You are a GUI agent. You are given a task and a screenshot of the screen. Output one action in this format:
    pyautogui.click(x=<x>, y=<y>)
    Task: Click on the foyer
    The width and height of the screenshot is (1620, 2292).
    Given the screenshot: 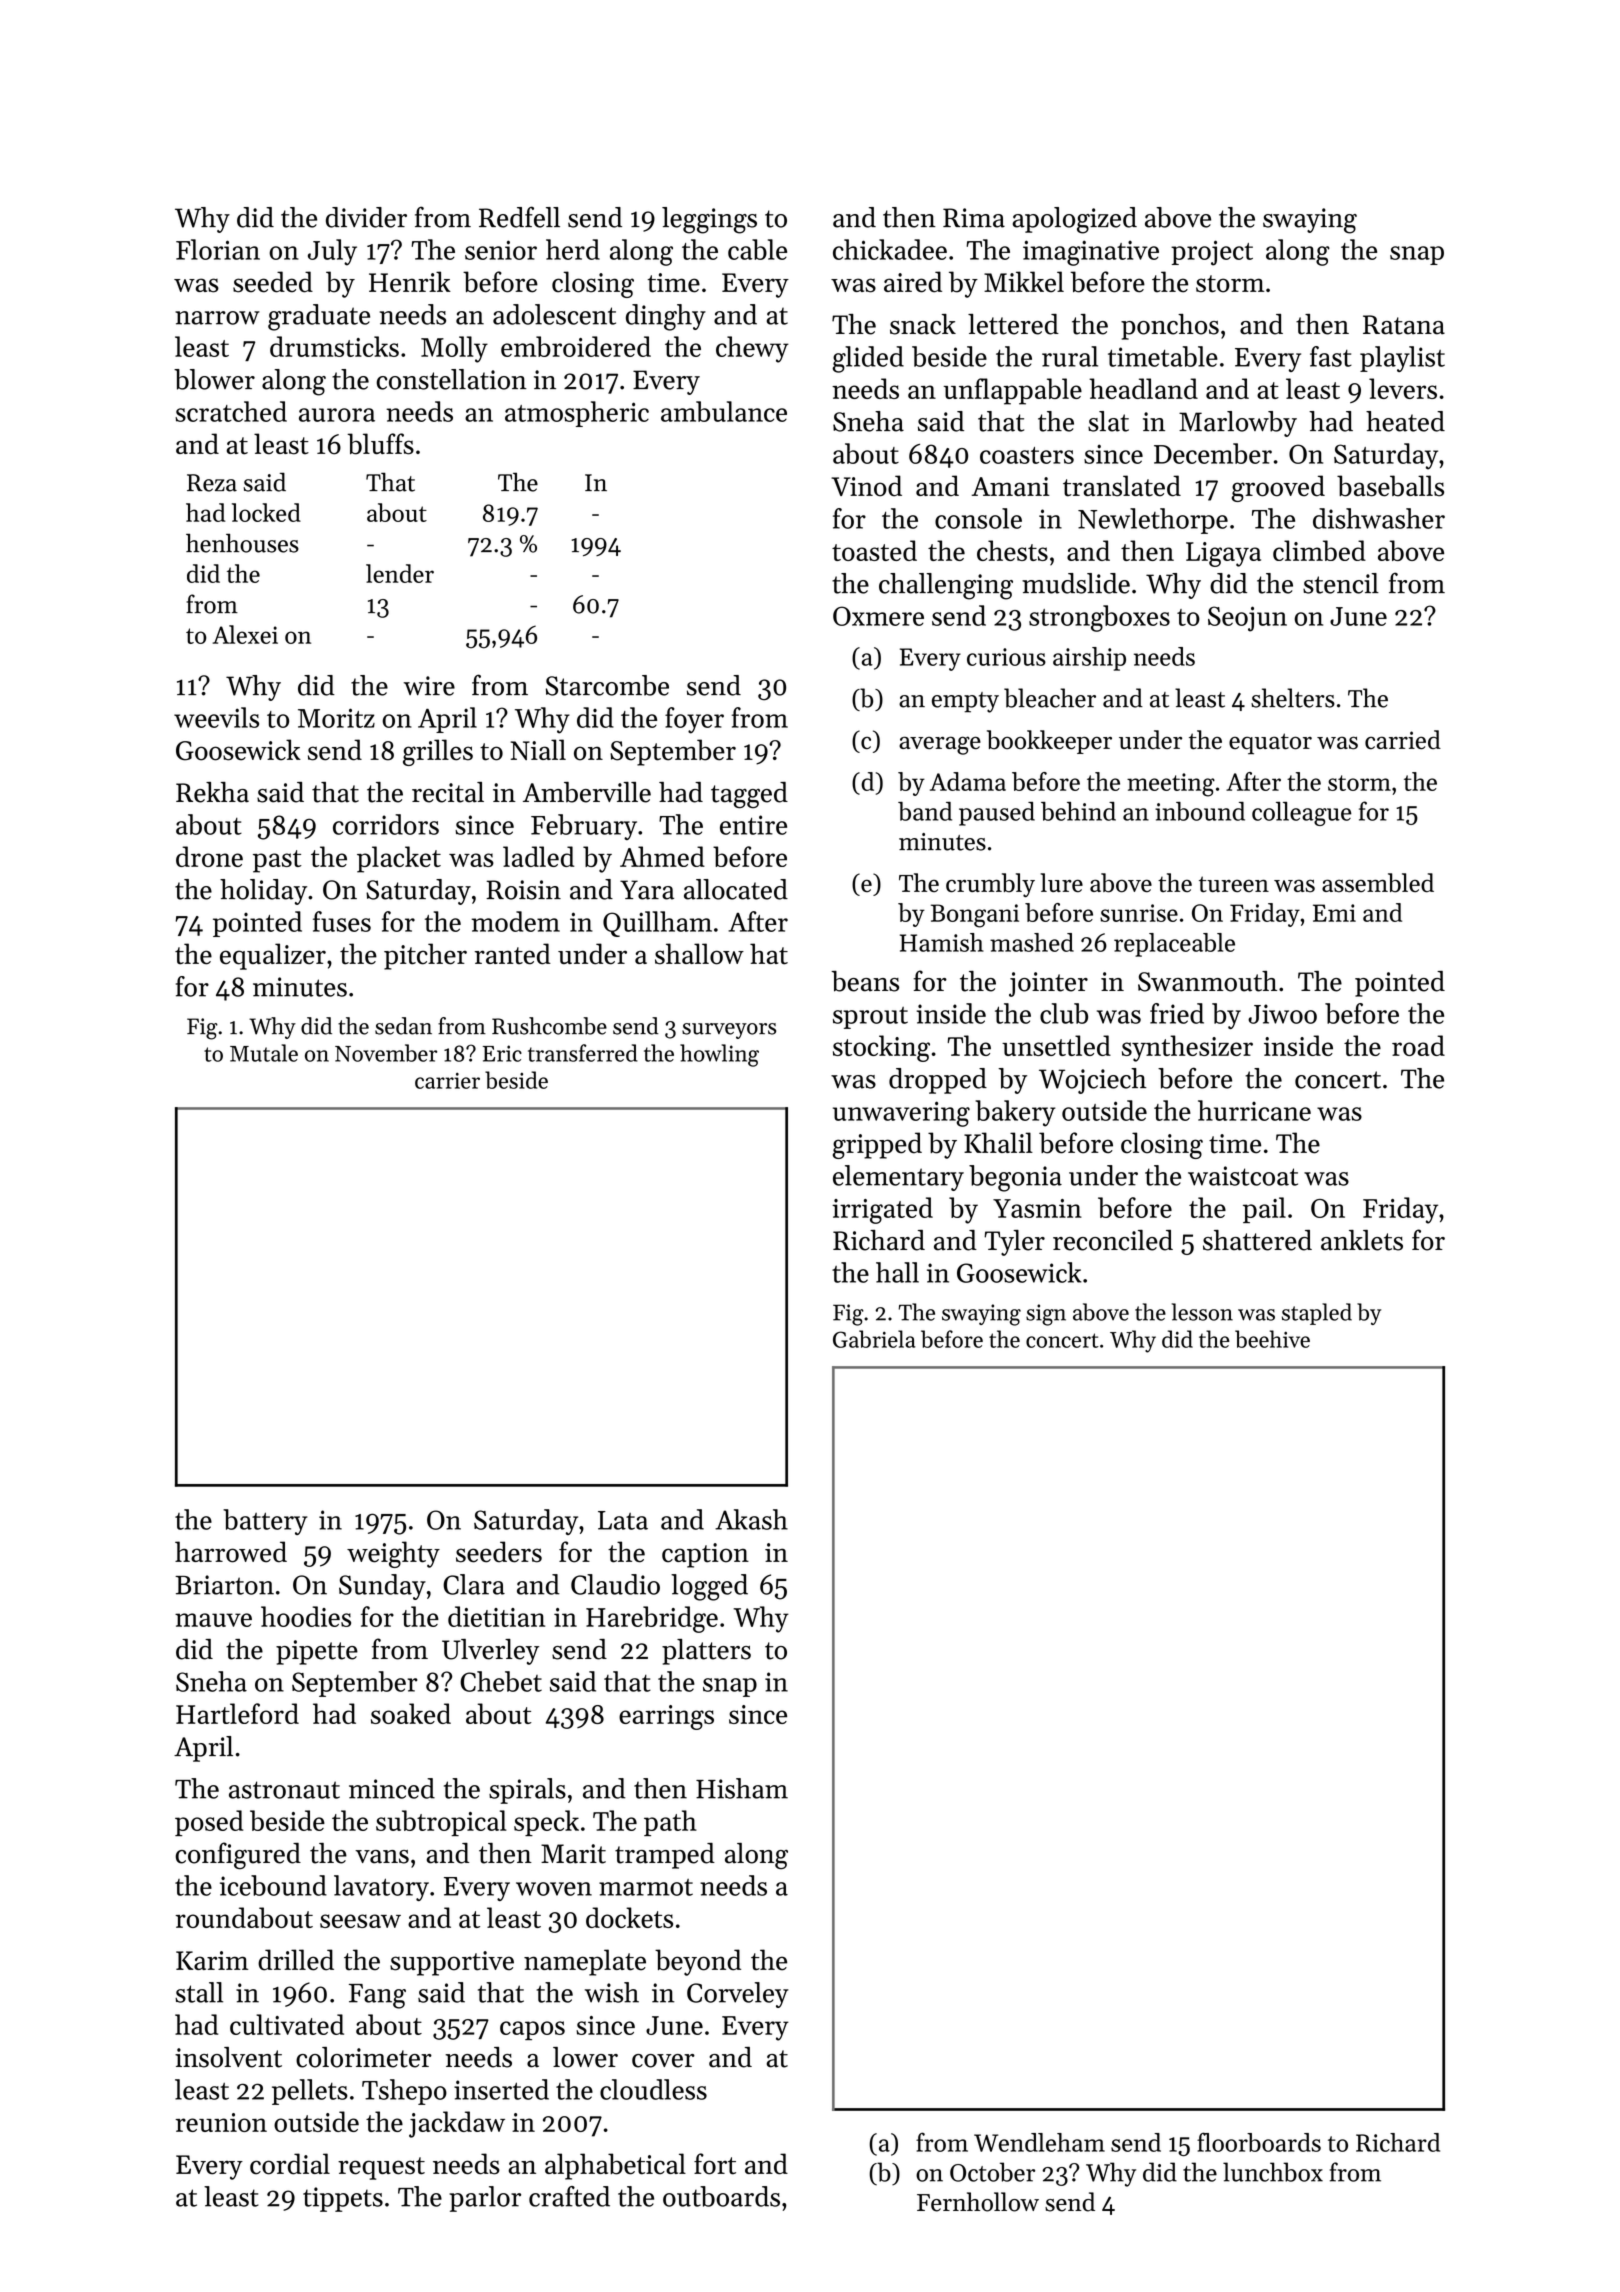 What is the action you would take?
    pyautogui.click(x=694, y=720)
